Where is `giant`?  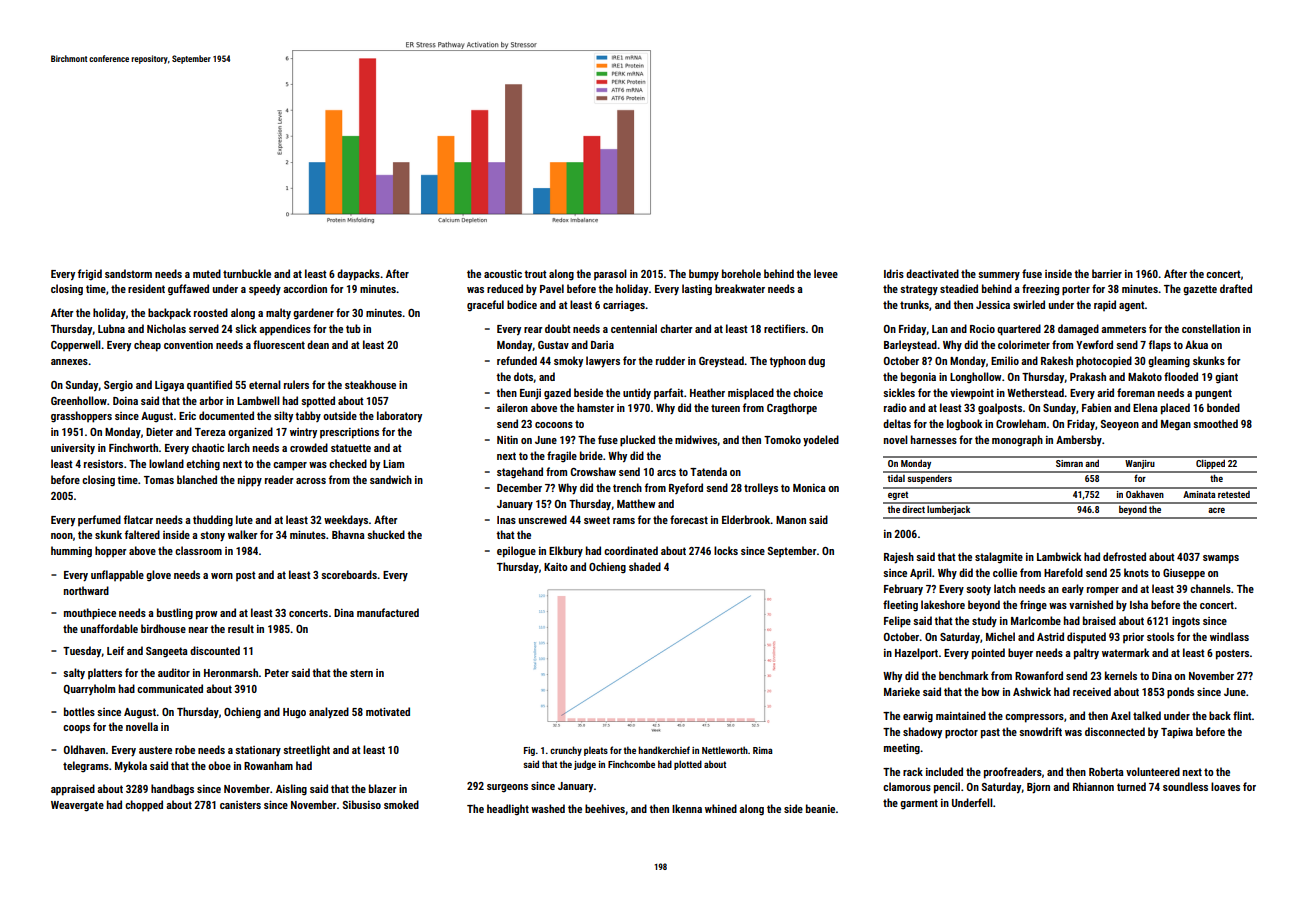 giant is located at coordinates (1226, 378).
